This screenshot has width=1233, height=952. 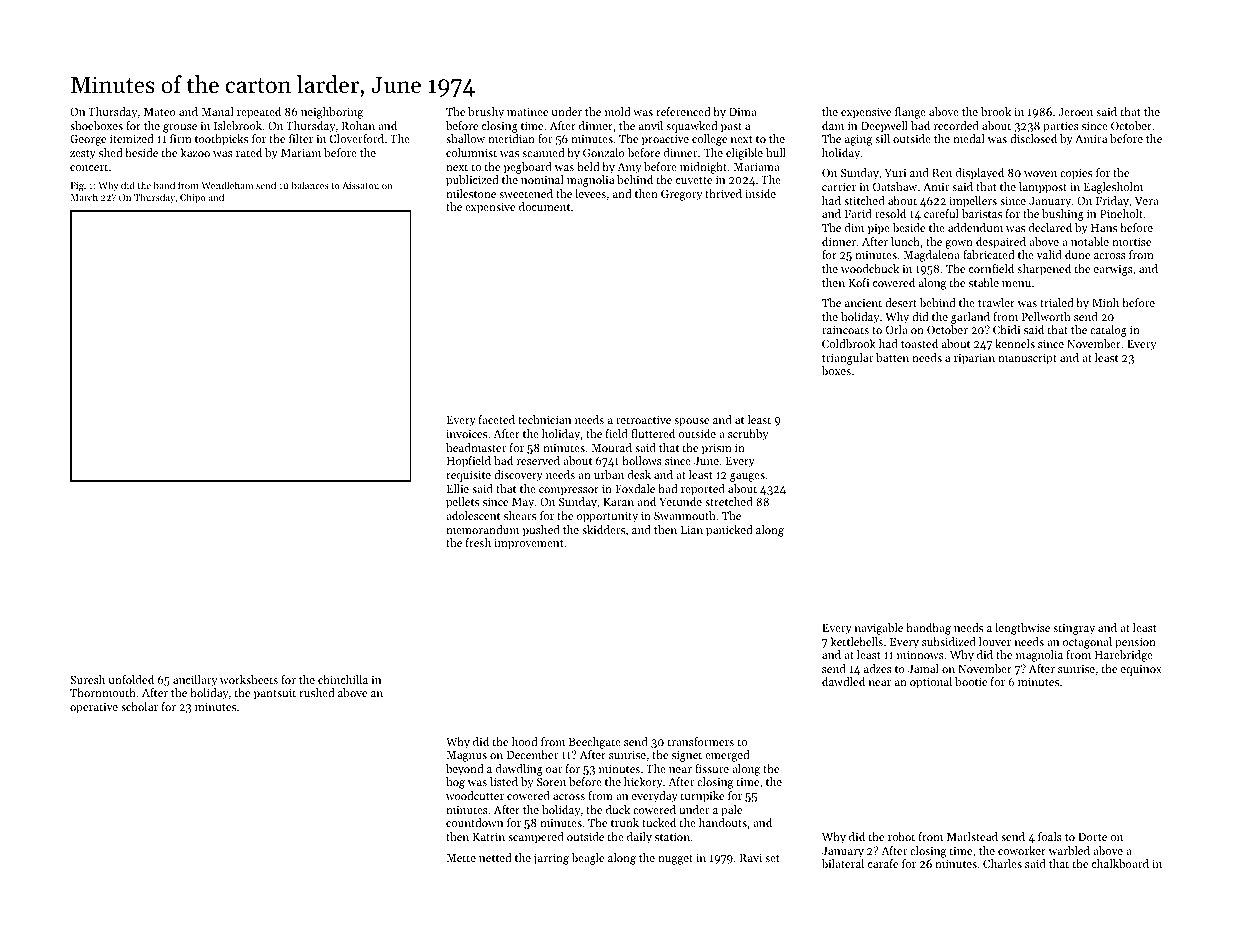 I want to click on gauges, so click(x=747, y=477).
